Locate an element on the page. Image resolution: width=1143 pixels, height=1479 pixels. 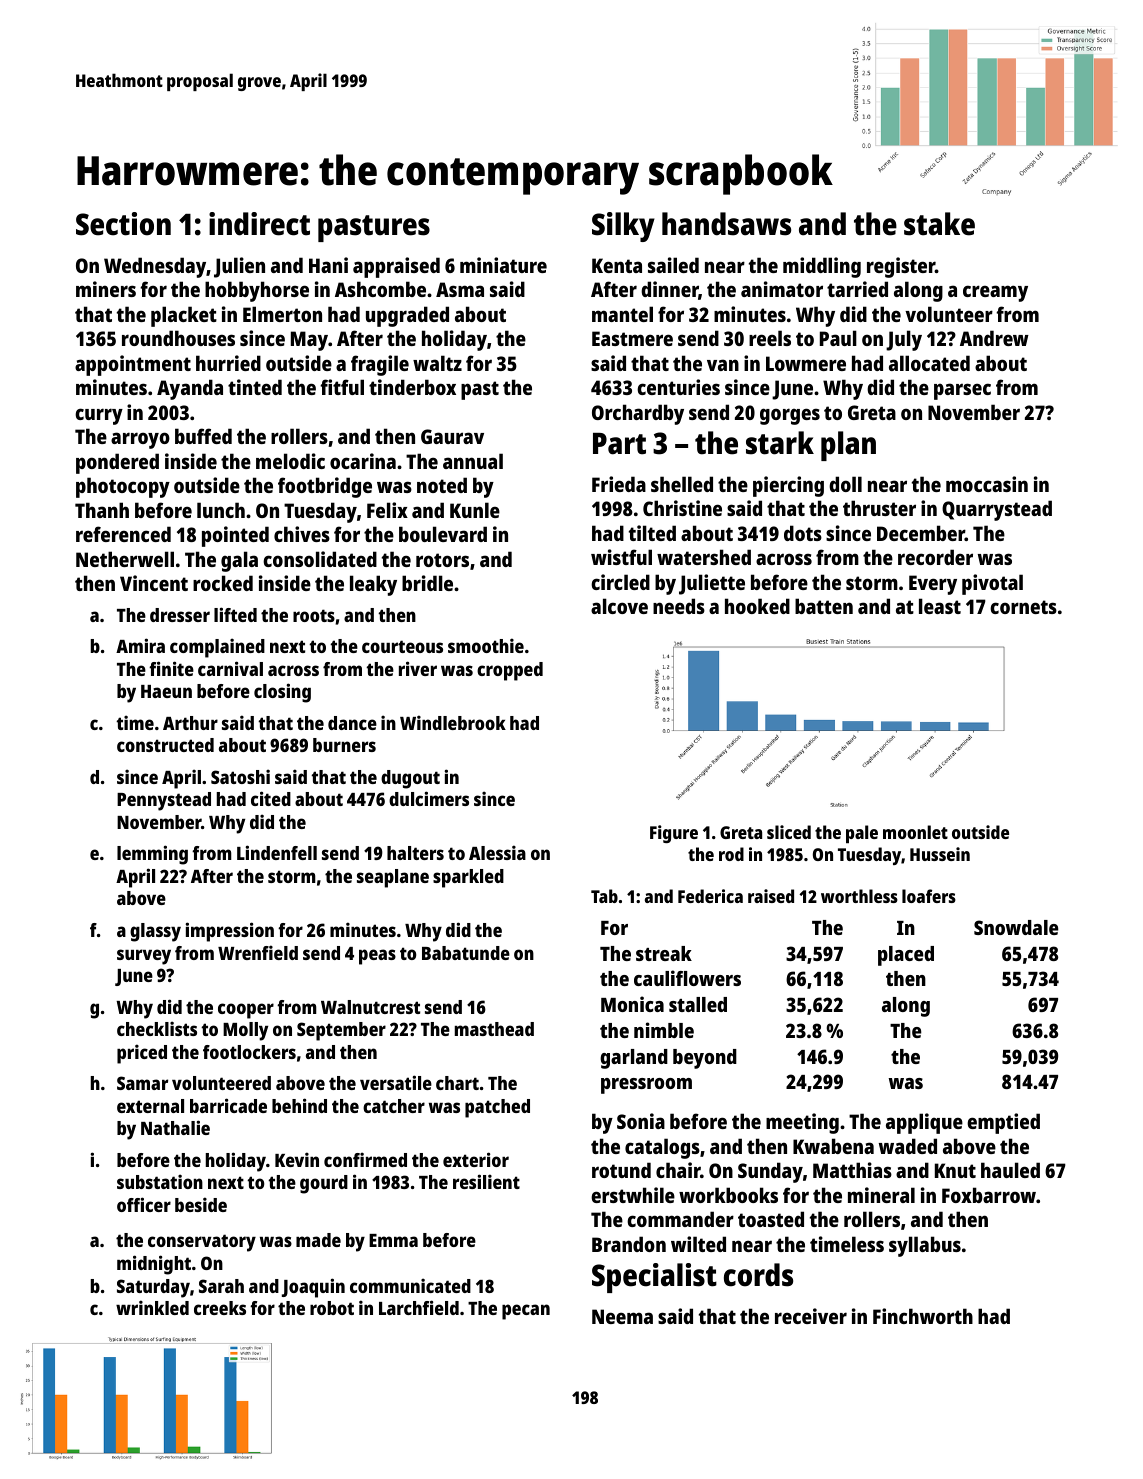
wrinkled is located at coordinates (152, 1307).
